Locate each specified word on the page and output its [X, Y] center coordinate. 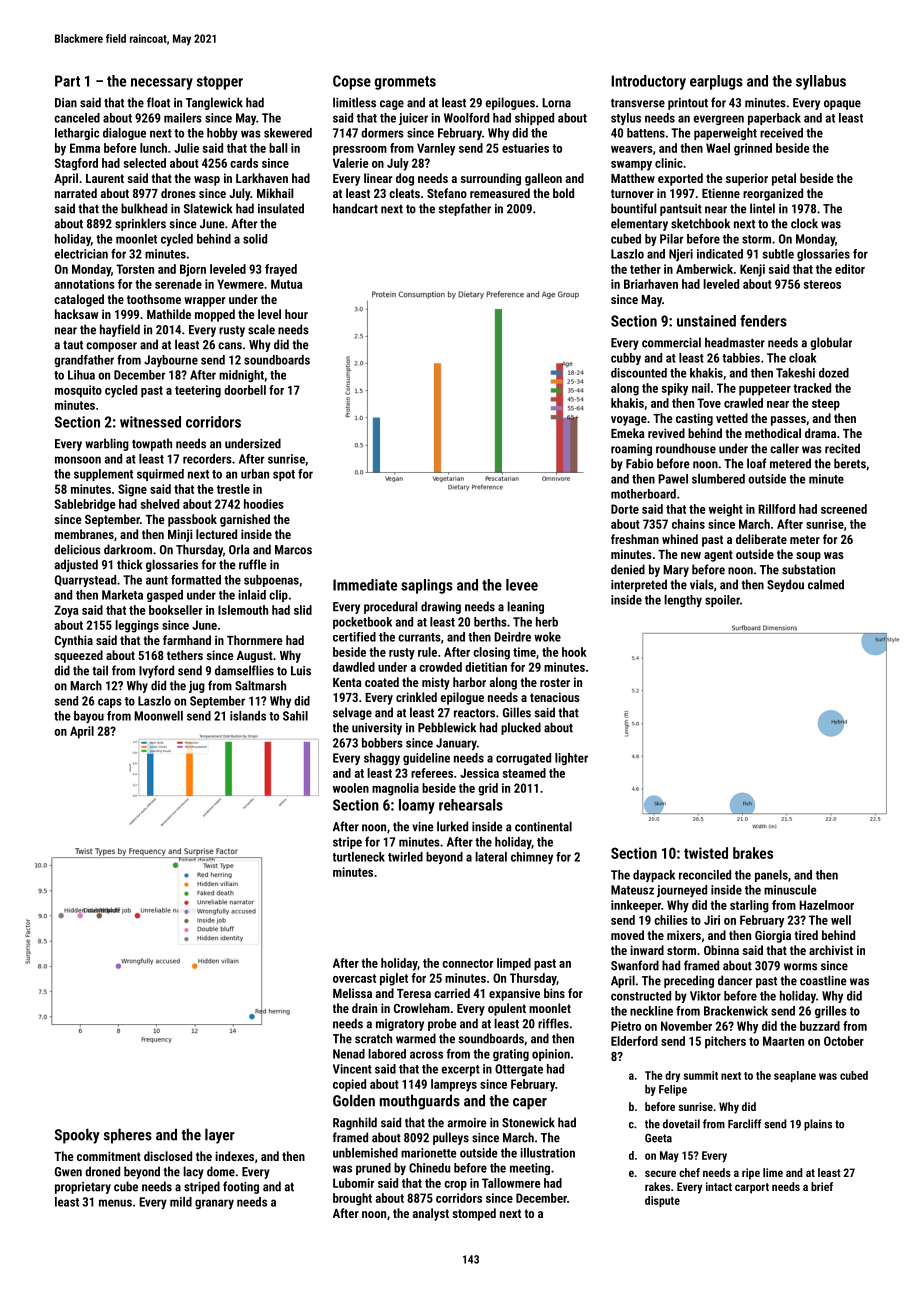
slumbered [718, 479]
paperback [774, 119]
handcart [355, 208]
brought [352, 1199]
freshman [635, 539]
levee [522, 585]
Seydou [785, 585]
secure [660, 1173]
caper [530, 1104]
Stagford [76, 164]
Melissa [352, 993]
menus [115, 1203]
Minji [180, 535]
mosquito [78, 391]
